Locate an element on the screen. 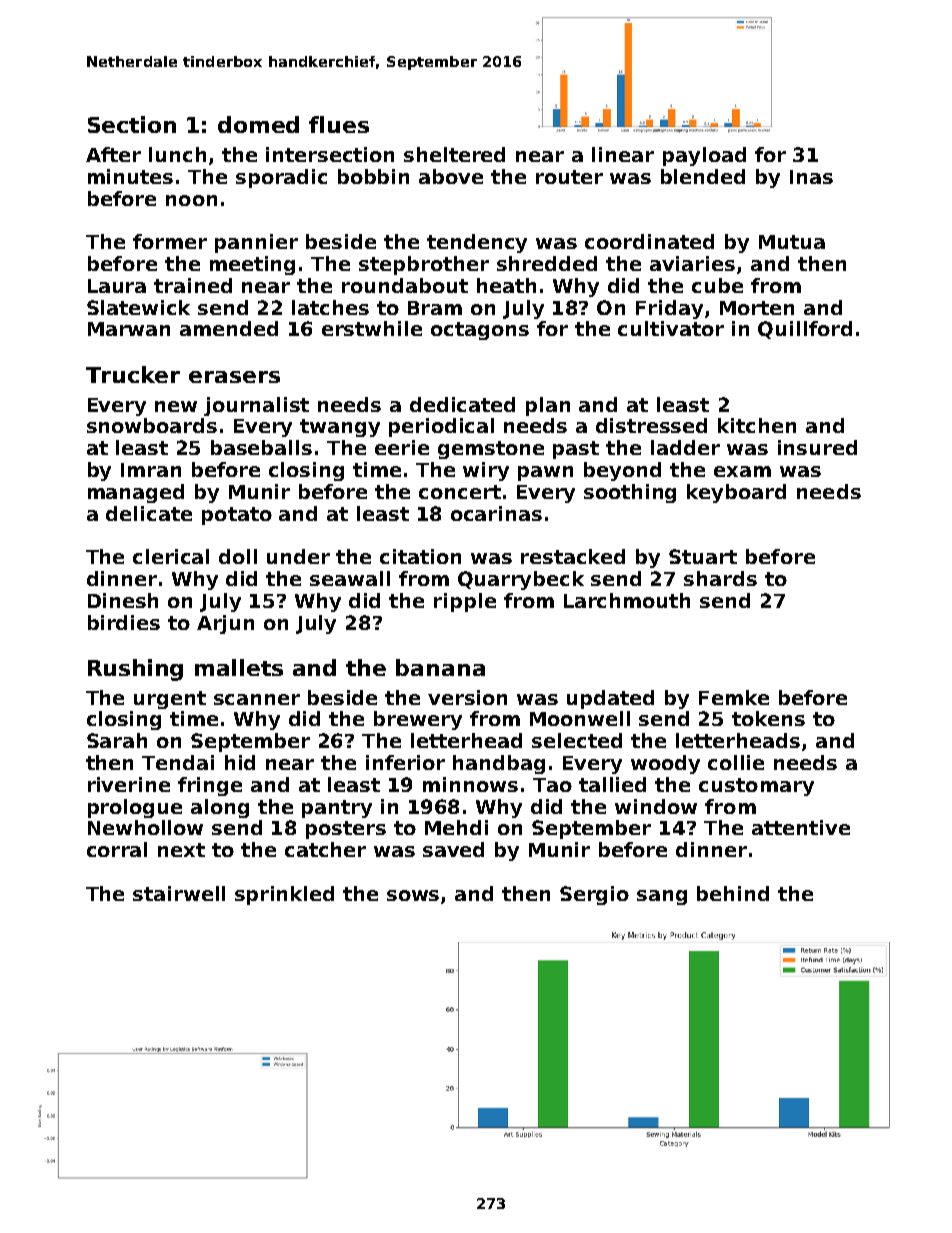 This screenshot has width=952, height=1233. payload is located at coordinates (704, 156).
